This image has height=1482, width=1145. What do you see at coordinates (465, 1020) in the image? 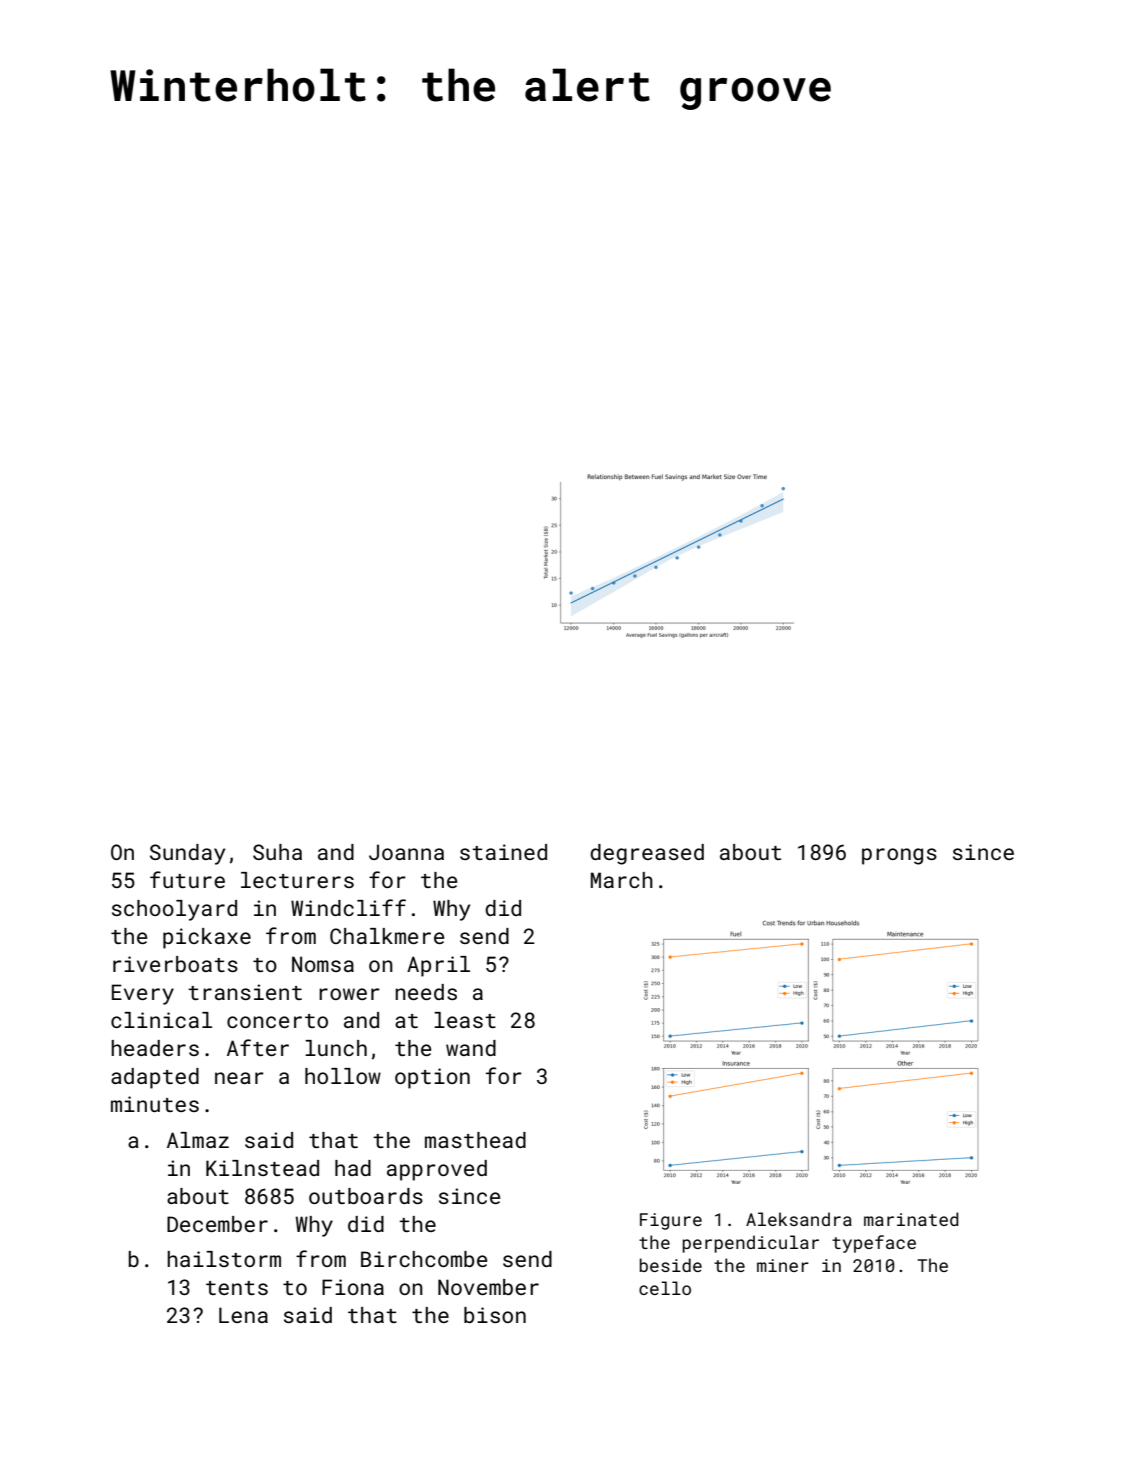
I see `least` at bounding box center [465, 1020].
